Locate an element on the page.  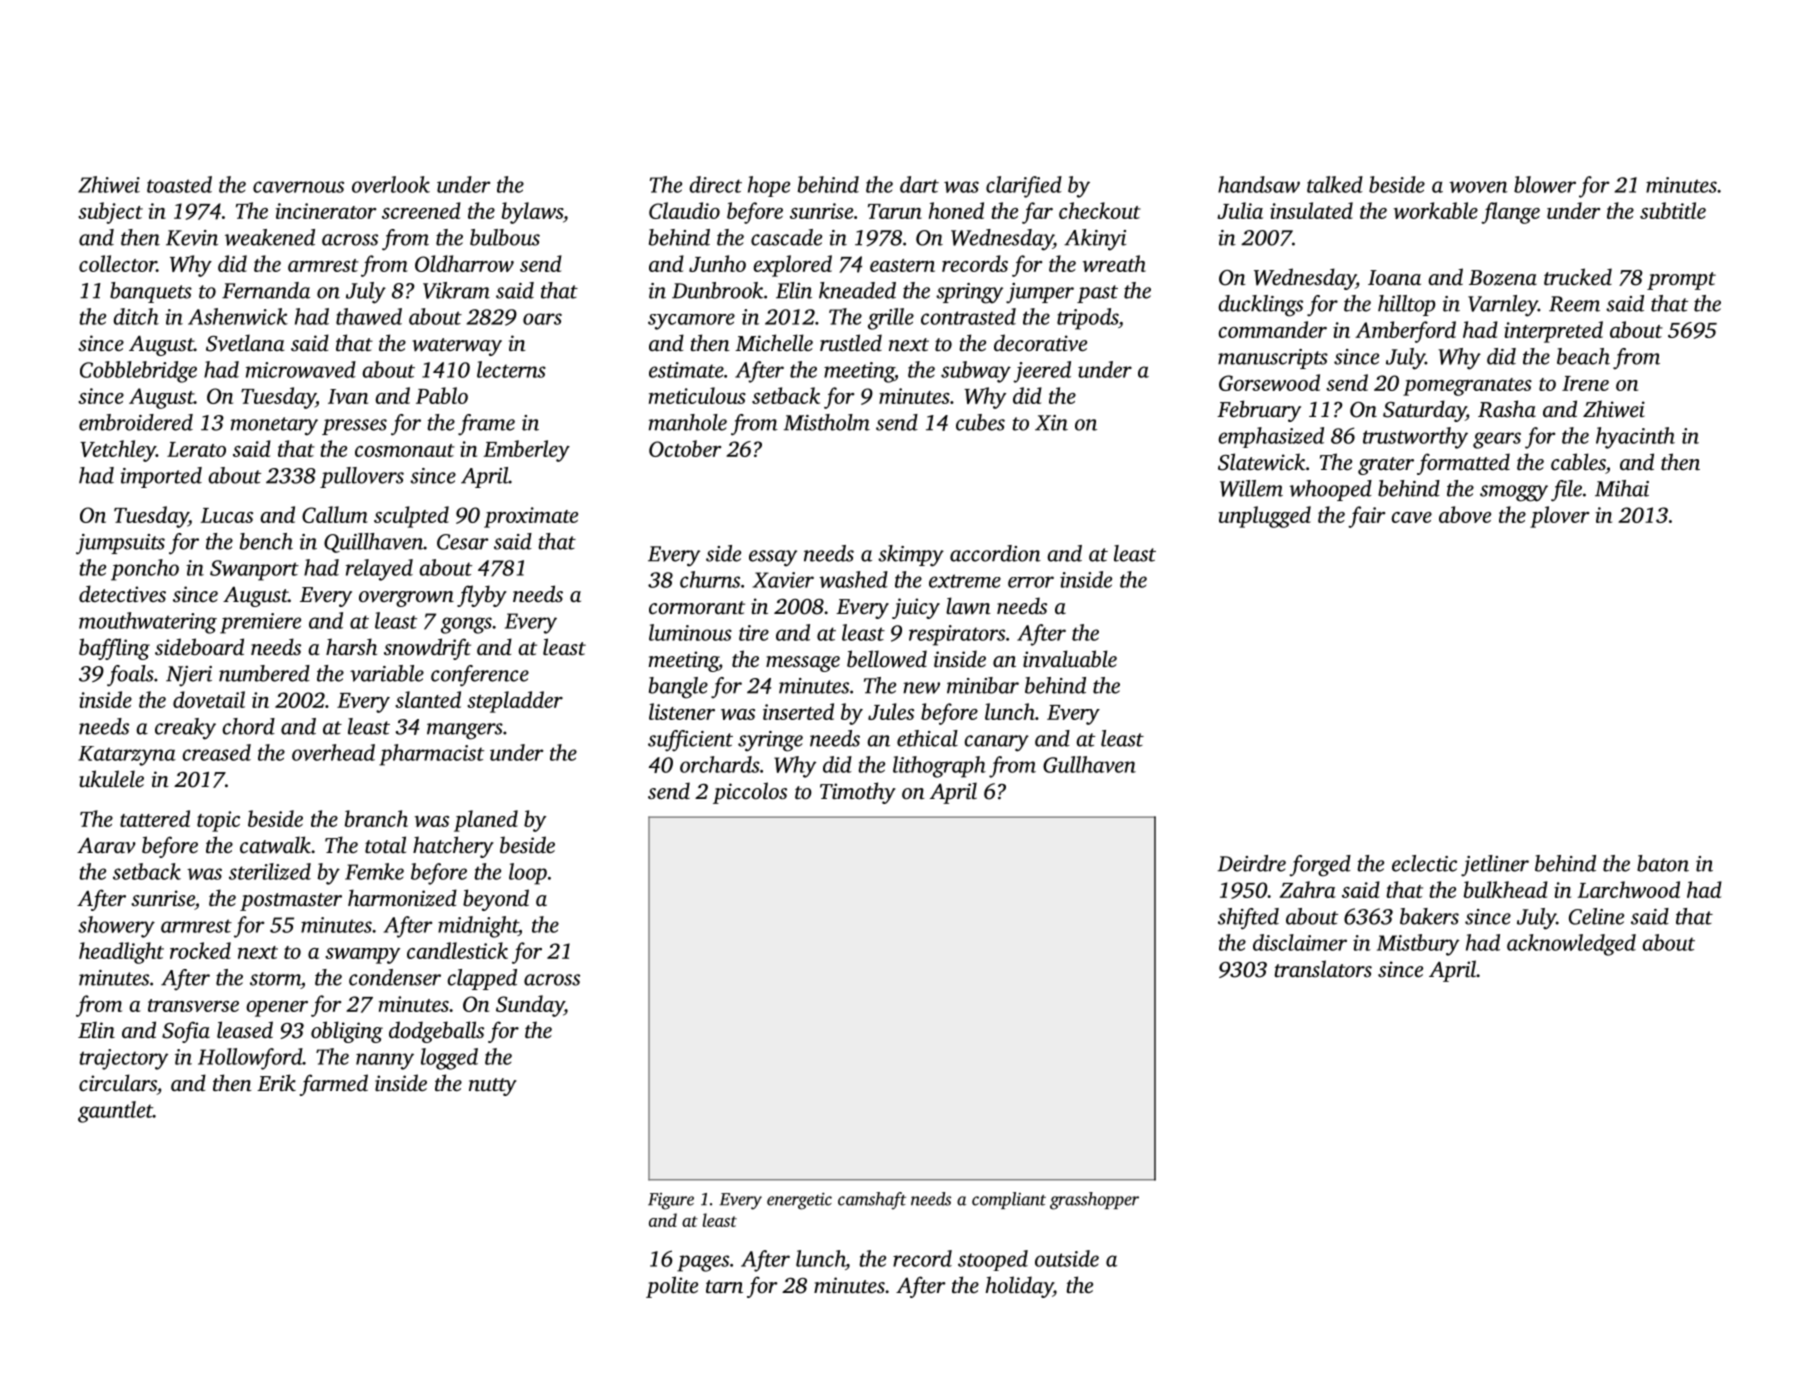
Irene is located at coordinates (1585, 383).
